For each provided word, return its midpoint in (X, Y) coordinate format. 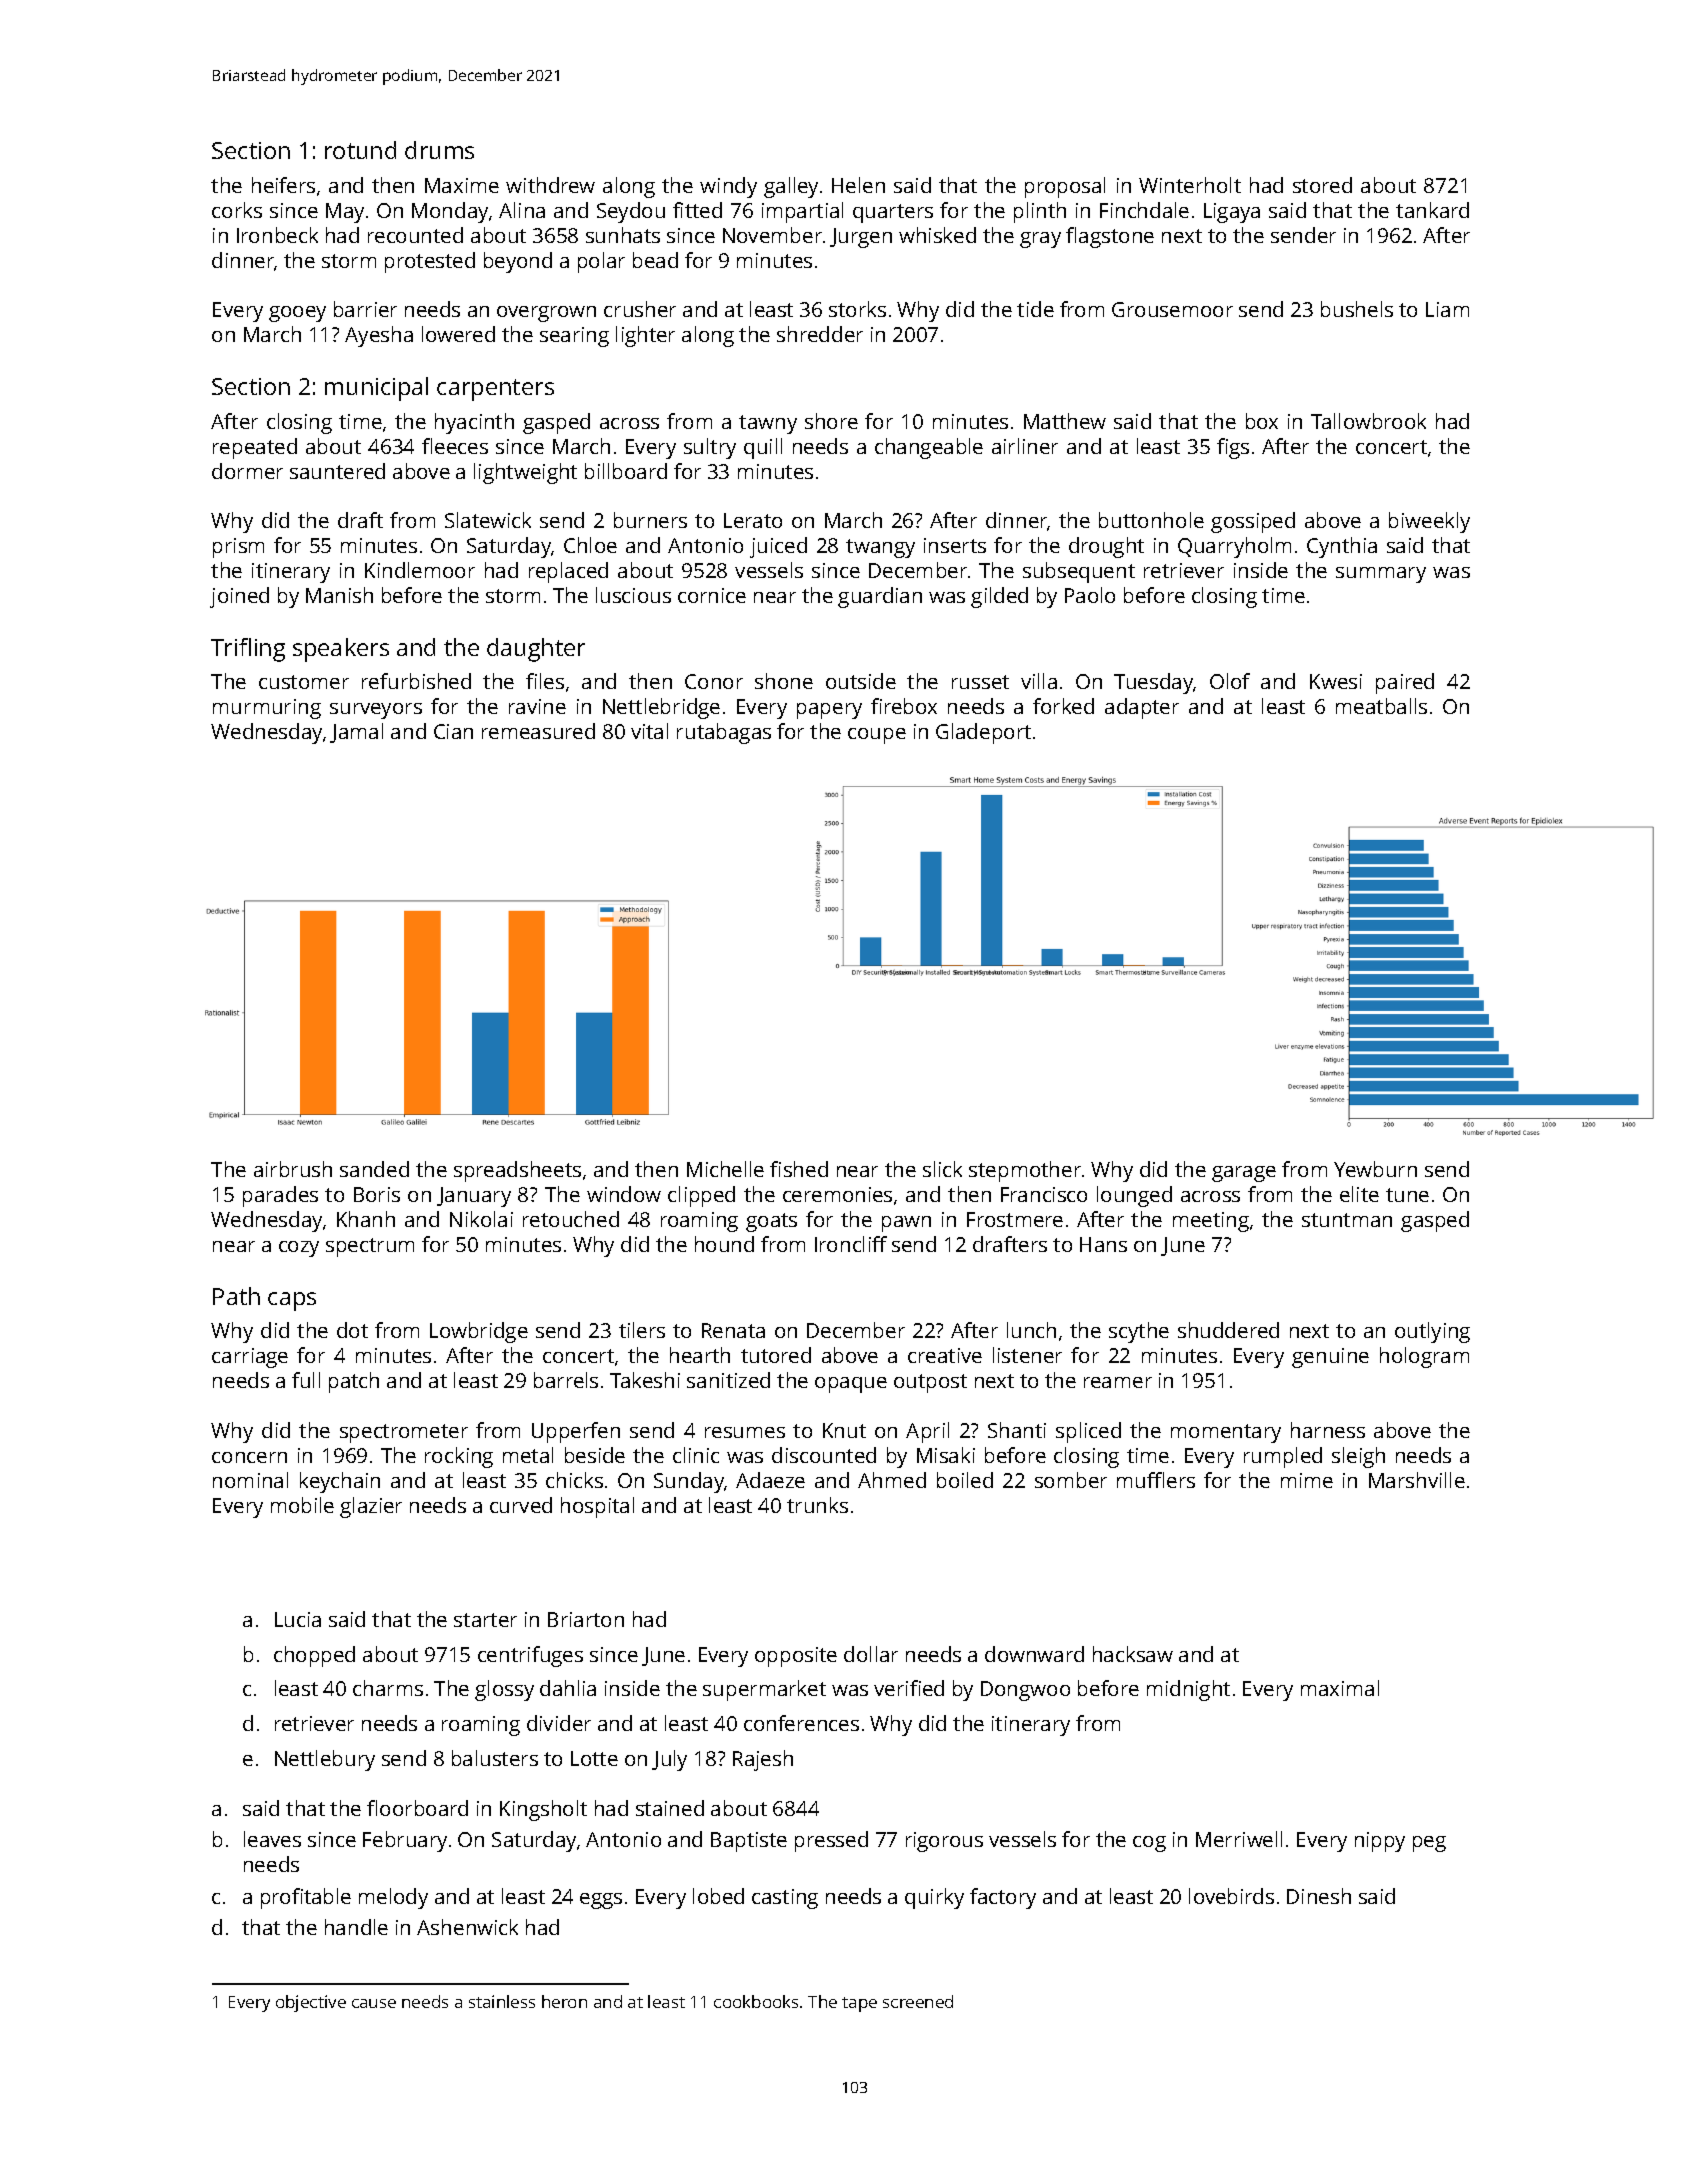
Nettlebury (325, 1760)
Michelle (725, 1169)
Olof (1230, 681)
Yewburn (1375, 1169)
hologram (1424, 1357)
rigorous (944, 1842)
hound (724, 1244)
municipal (376, 389)
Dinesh (1319, 1896)
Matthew (1065, 421)
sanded (374, 1169)
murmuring (267, 709)
